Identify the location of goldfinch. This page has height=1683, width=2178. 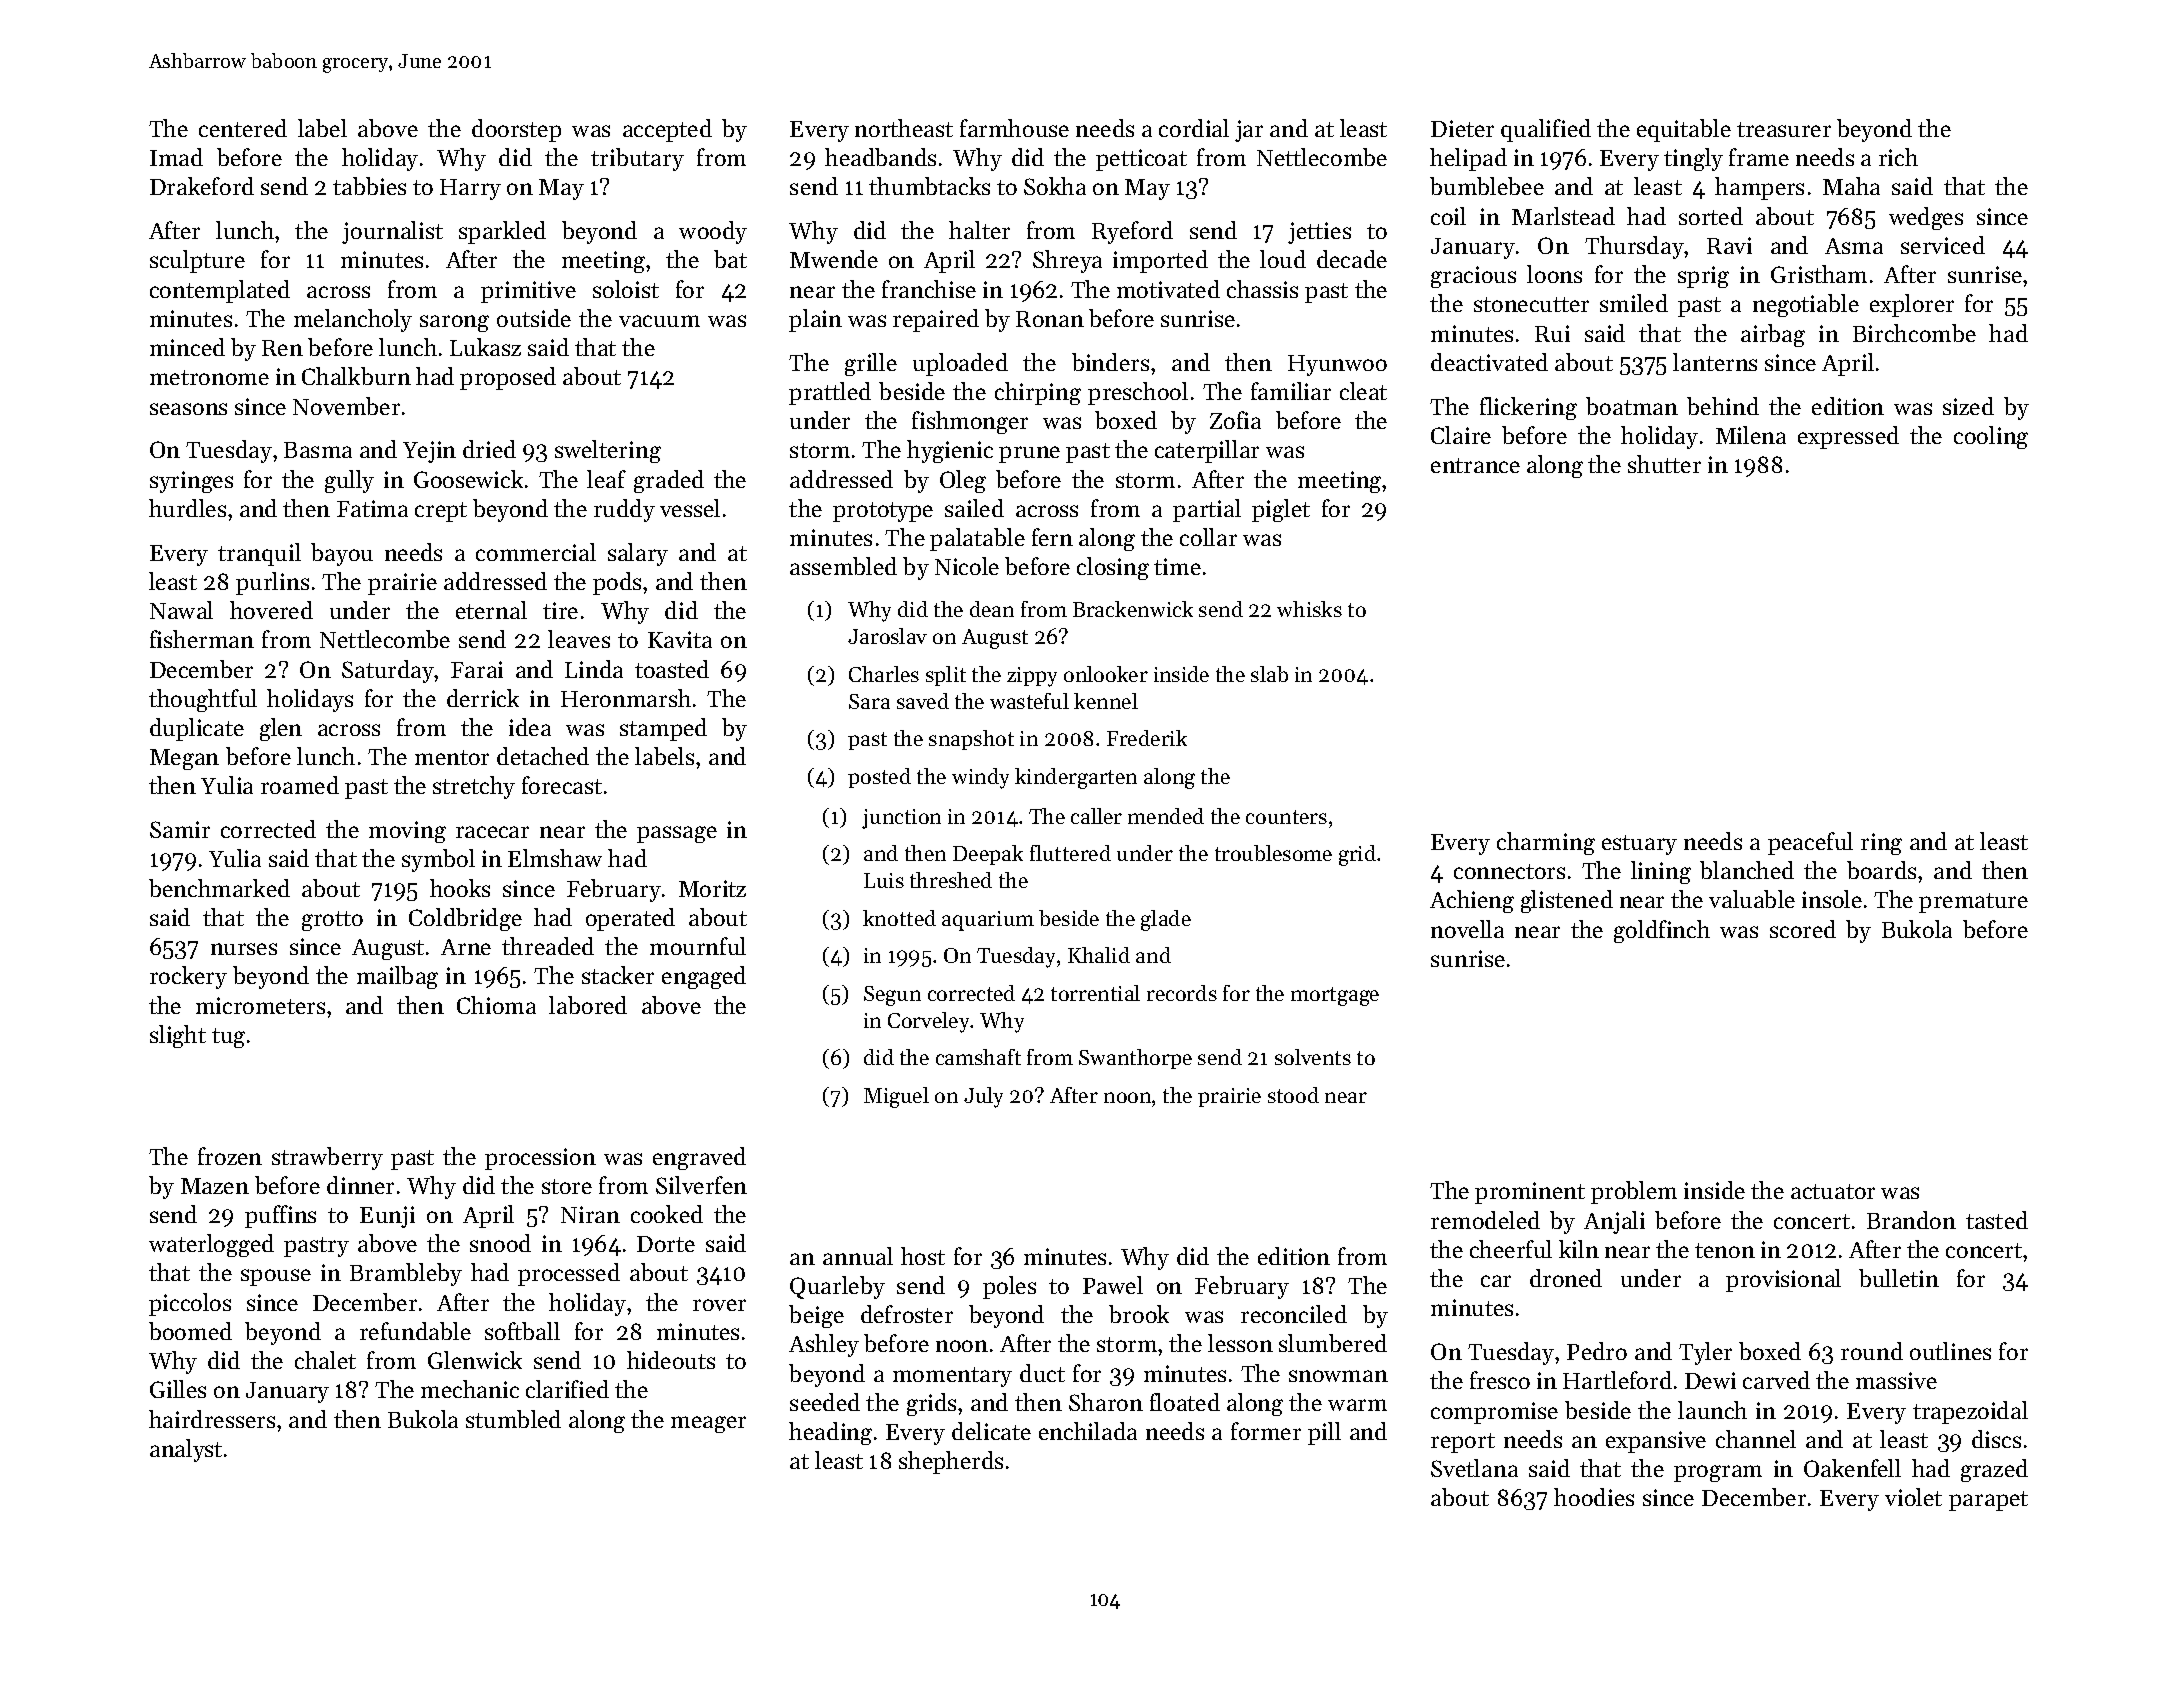
(1662, 931).
